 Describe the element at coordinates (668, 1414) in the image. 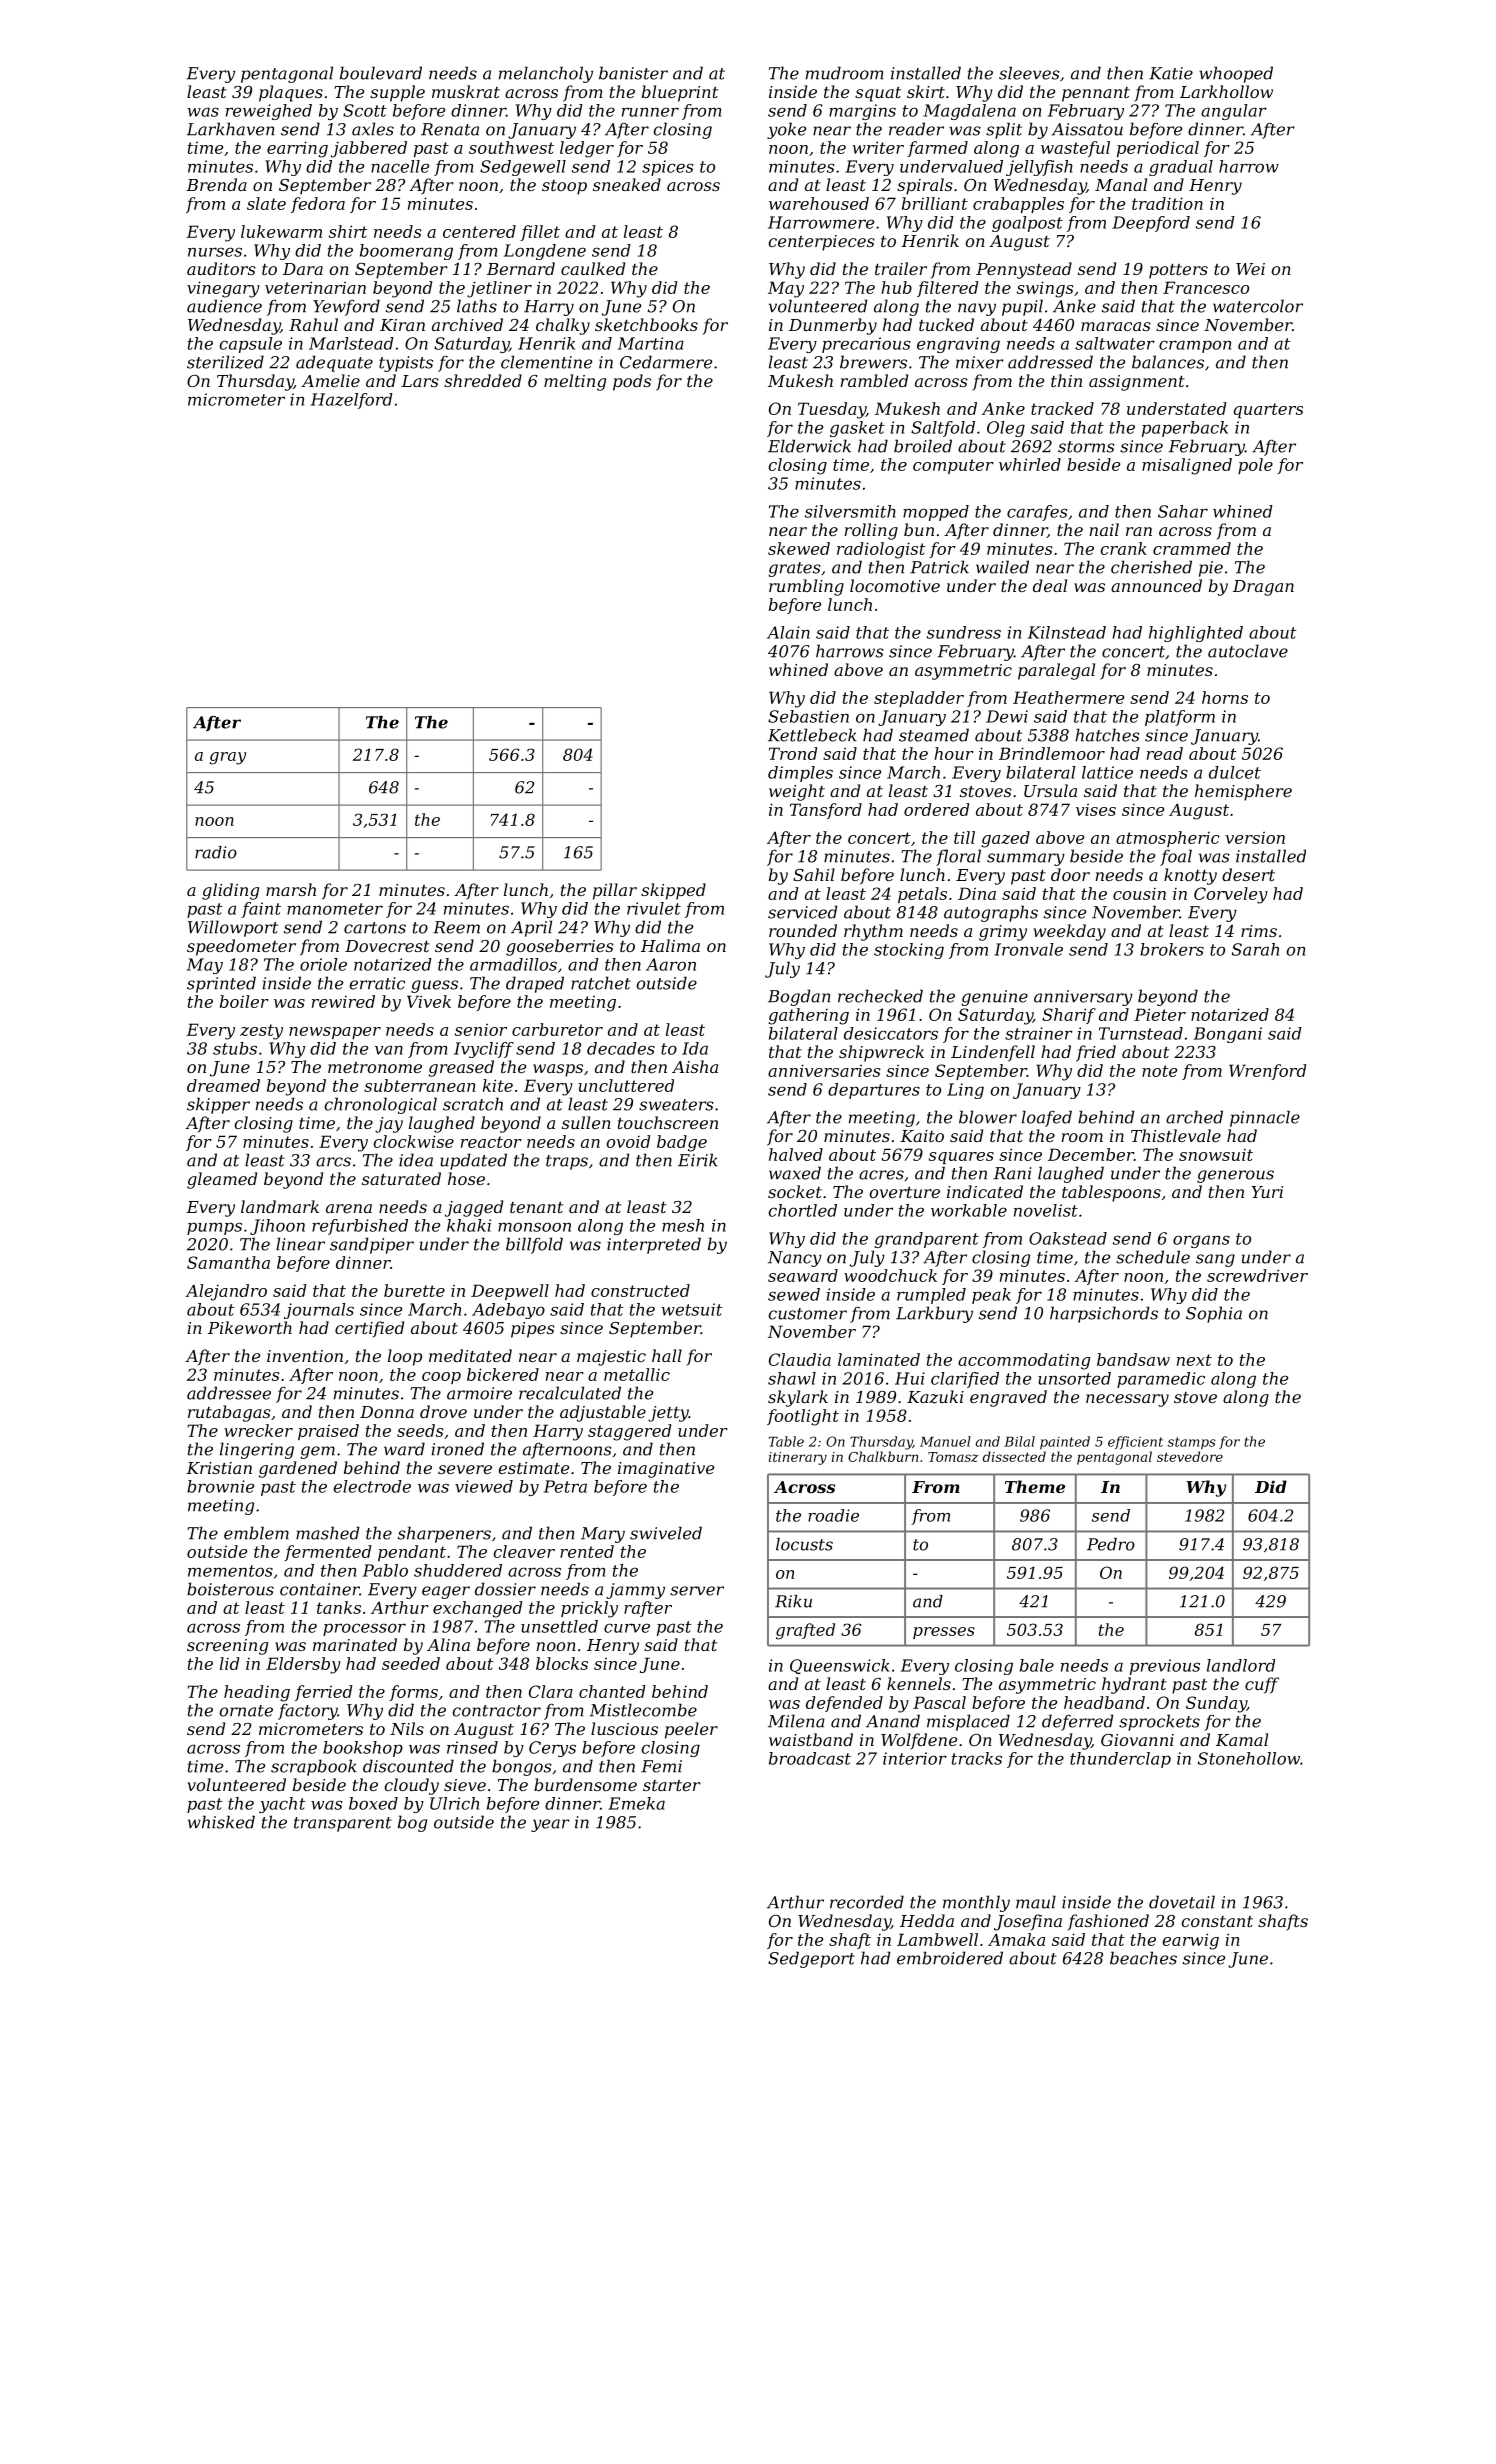

I see `jetty` at that location.
